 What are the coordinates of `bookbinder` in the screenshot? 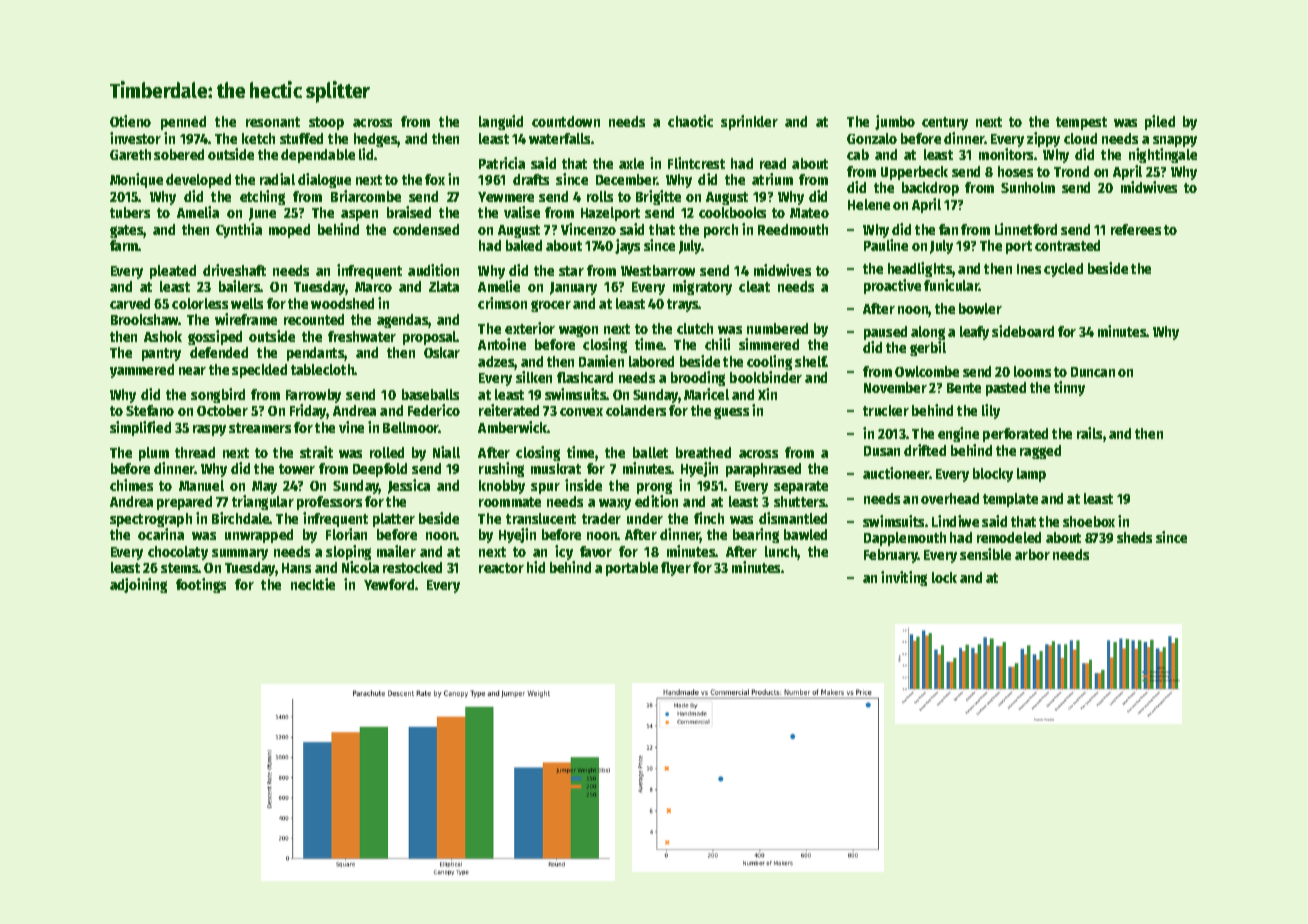 It's located at (766, 377).
